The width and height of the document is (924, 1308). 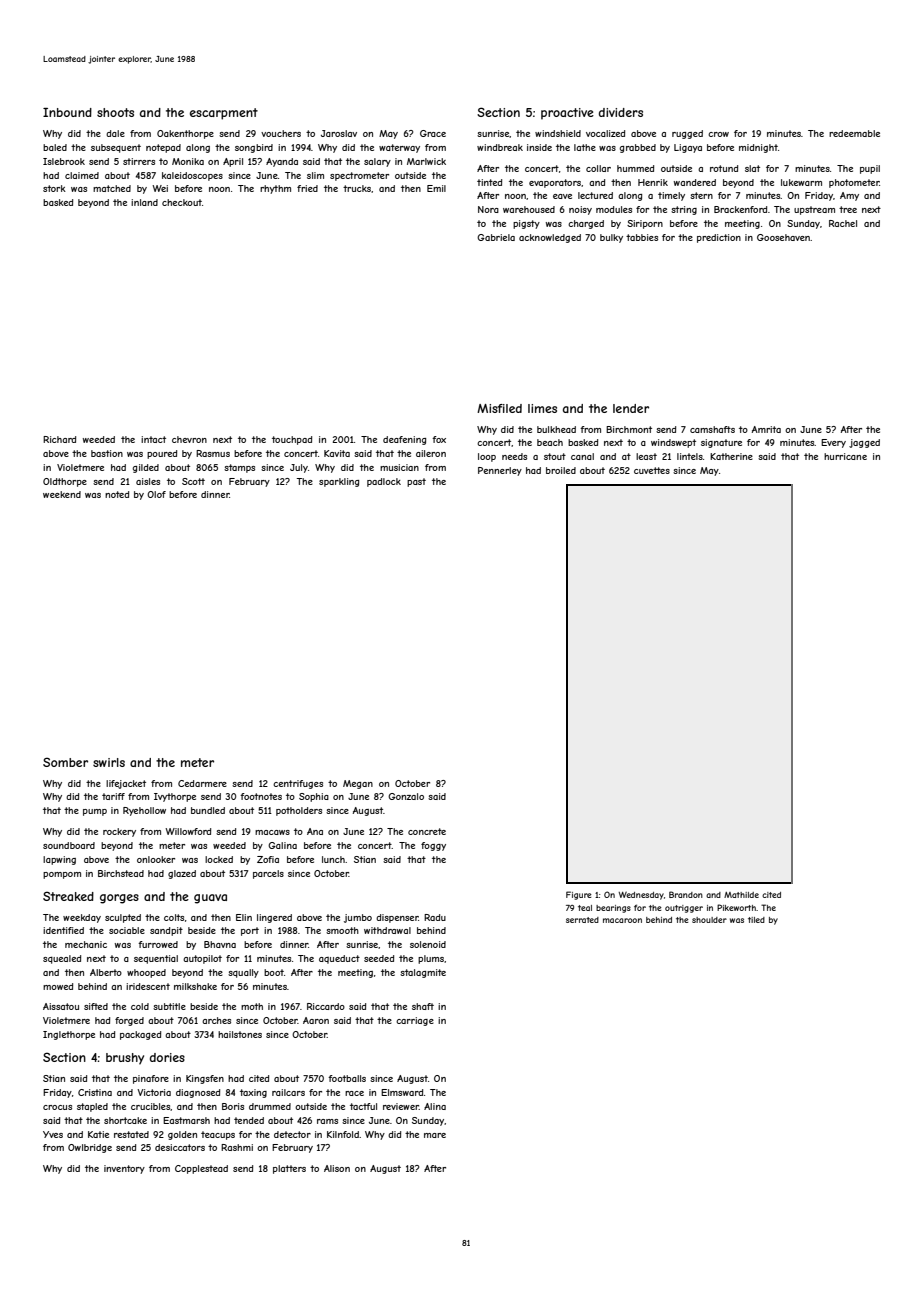 I want to click on Radu, so click(x=435, y=917).
